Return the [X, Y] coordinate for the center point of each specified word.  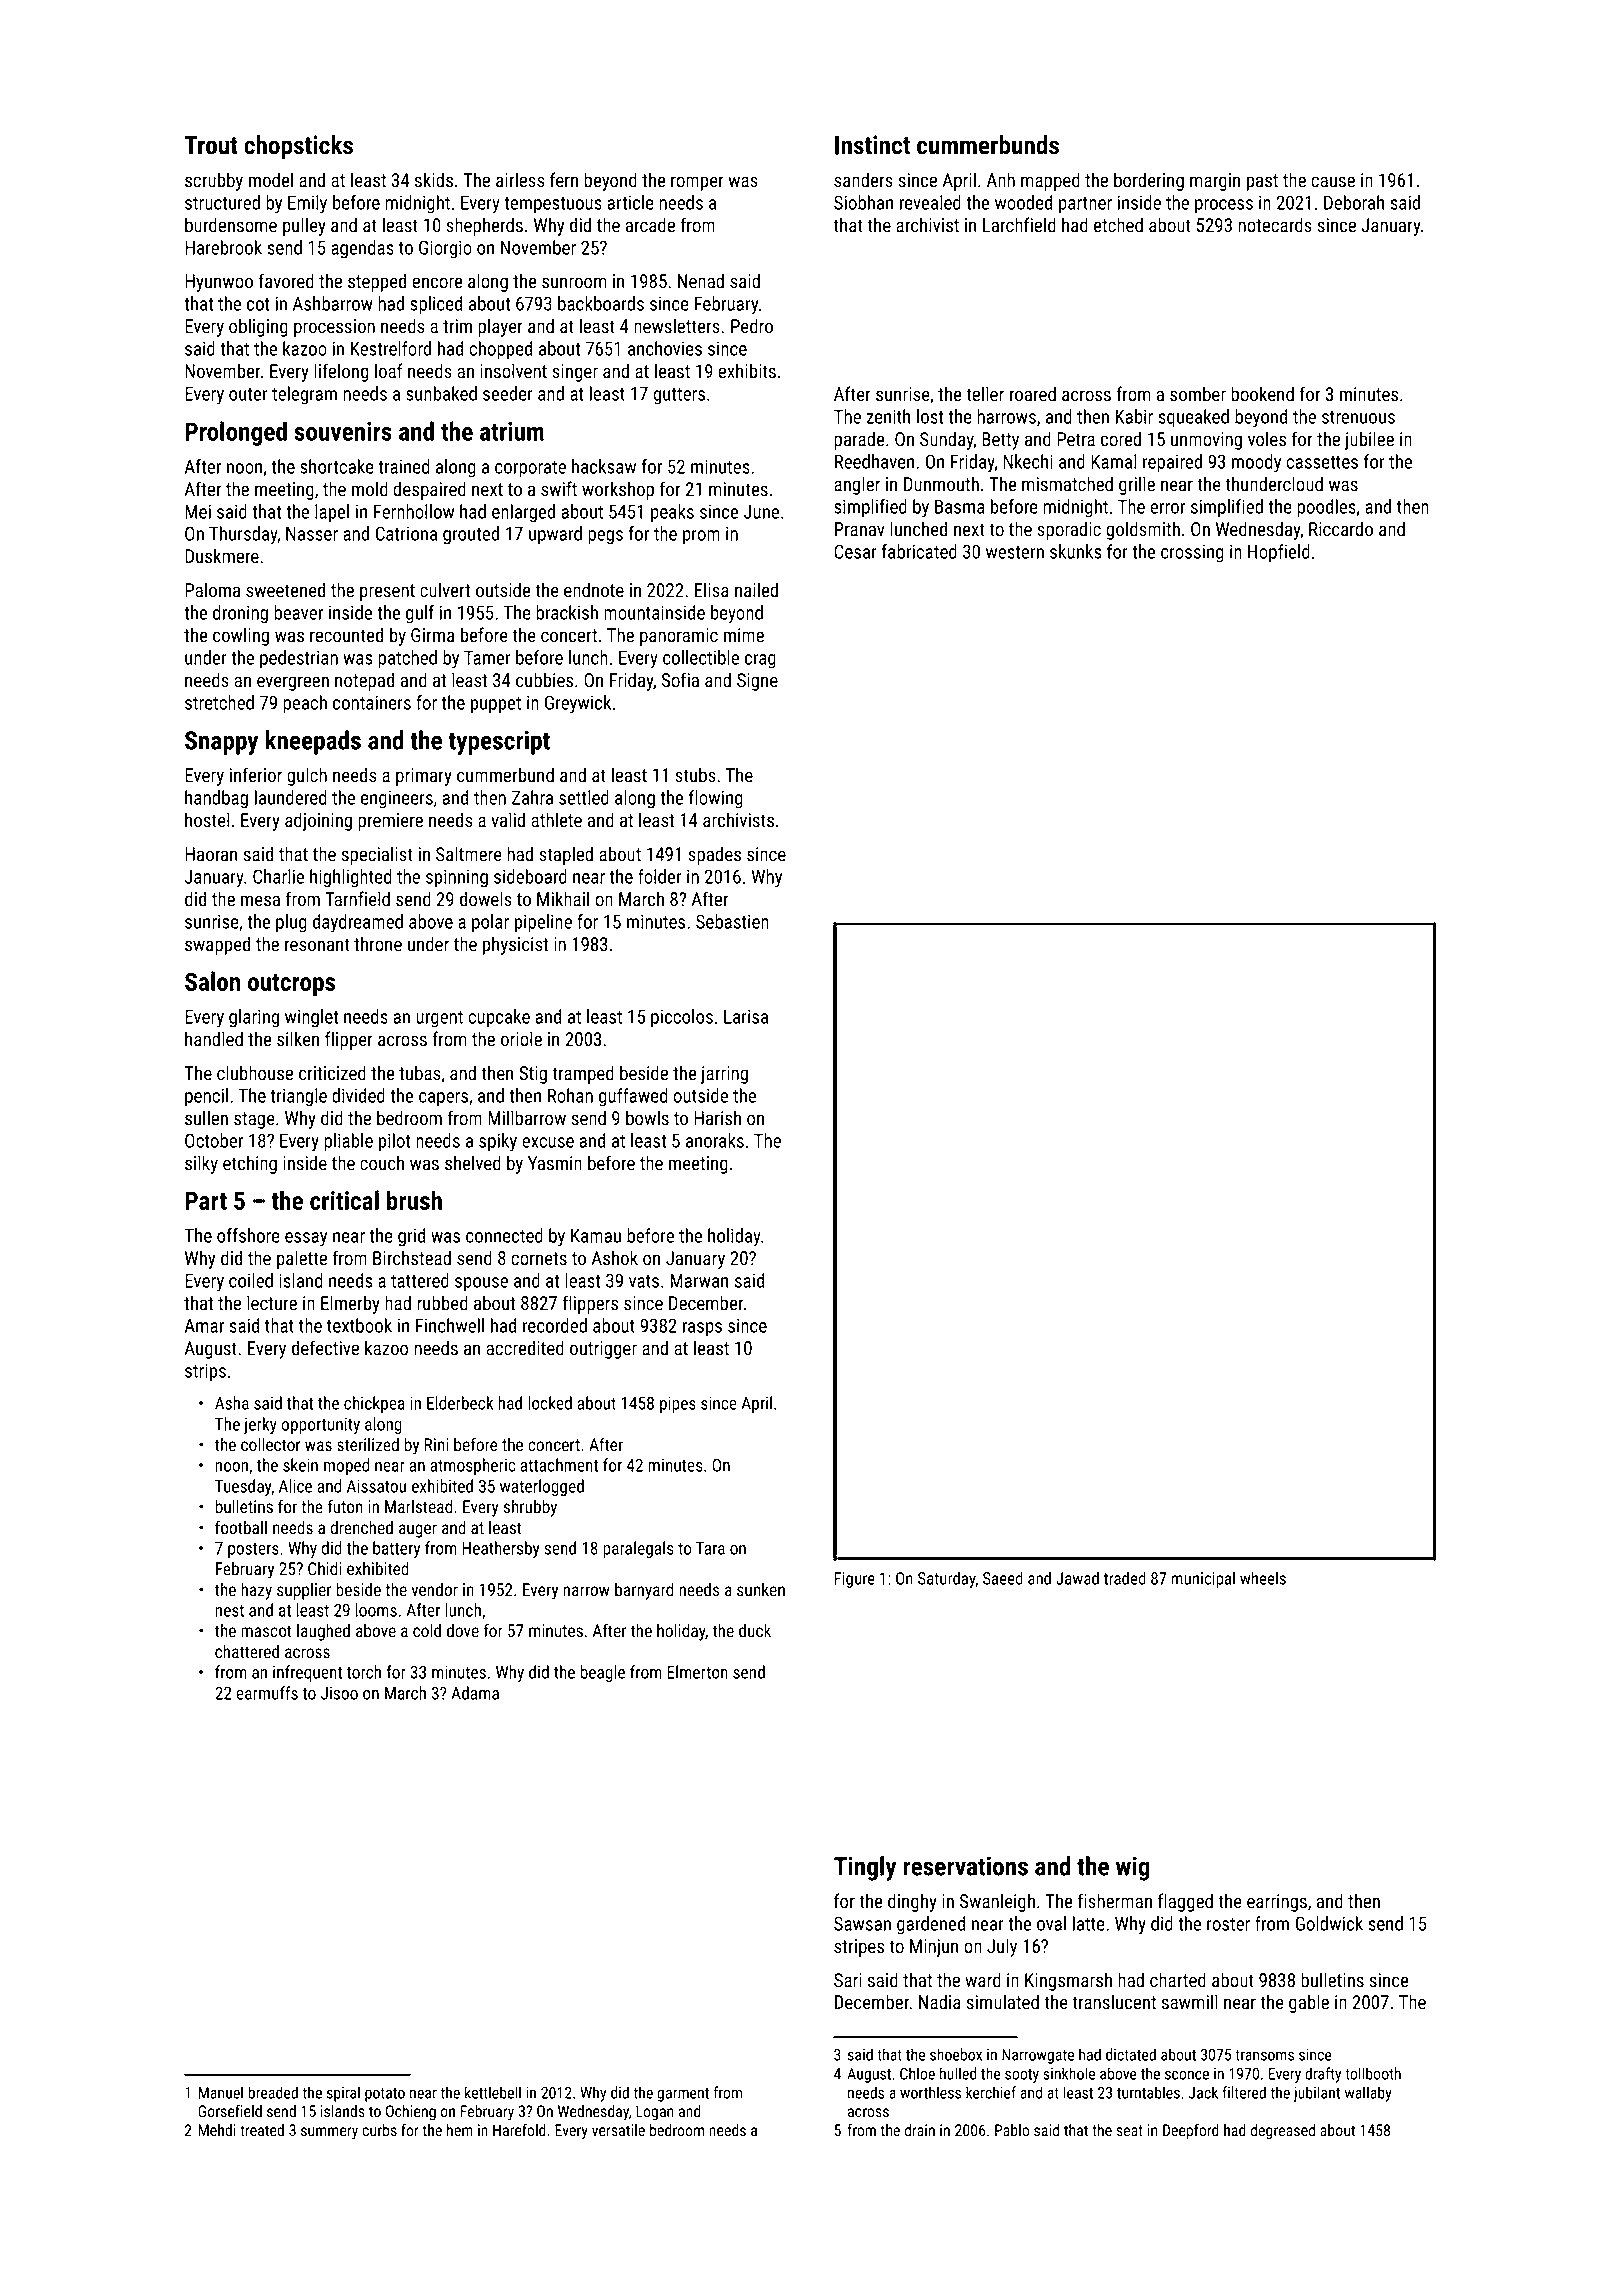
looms [376, 1610]
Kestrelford [391, 348]
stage [254, 1120]
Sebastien [732, 921]
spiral [343, 2094]
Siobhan [863, 202]
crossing [1192, 553]
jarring [724, 1075]
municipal [1203, 1580]
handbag [216, 799]
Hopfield [1279, 553]
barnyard [644, 1591]
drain [920, 2130]
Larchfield [1019, 225]
